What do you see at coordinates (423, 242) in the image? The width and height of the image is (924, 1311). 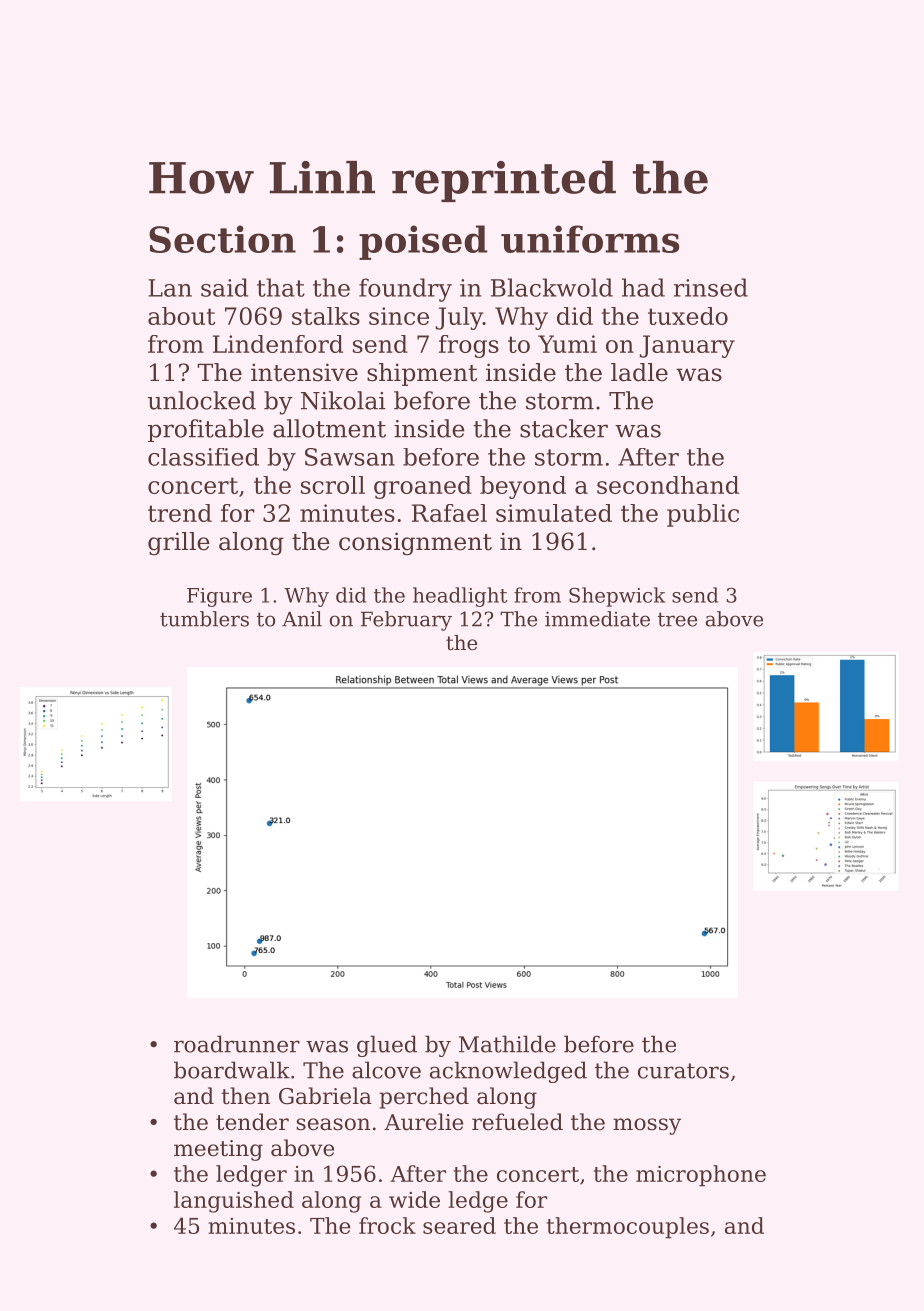 I see `poised` at bounding box center [423, 242].
